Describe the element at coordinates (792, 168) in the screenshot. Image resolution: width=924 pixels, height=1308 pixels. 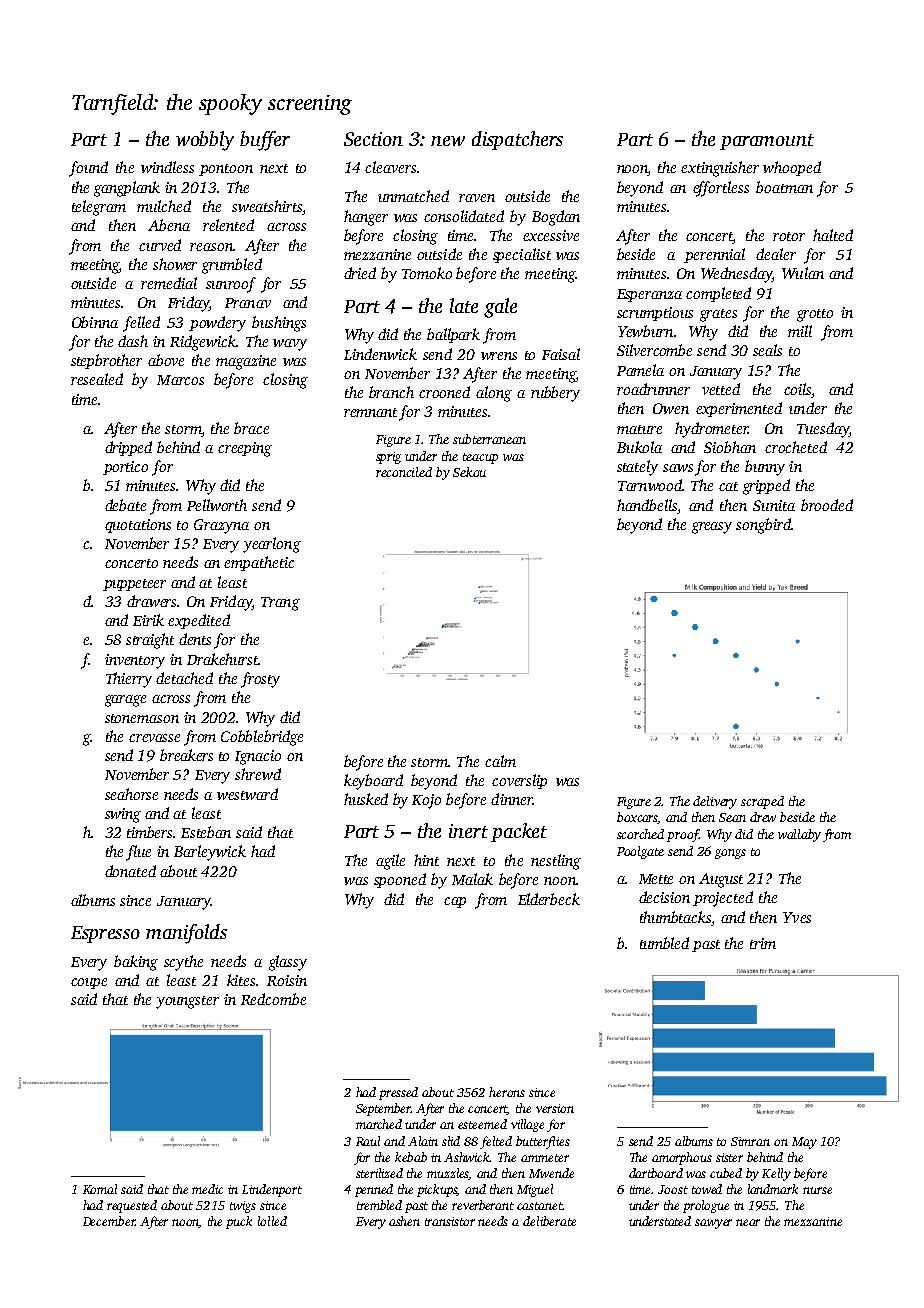
I see `whooped` at that location.
